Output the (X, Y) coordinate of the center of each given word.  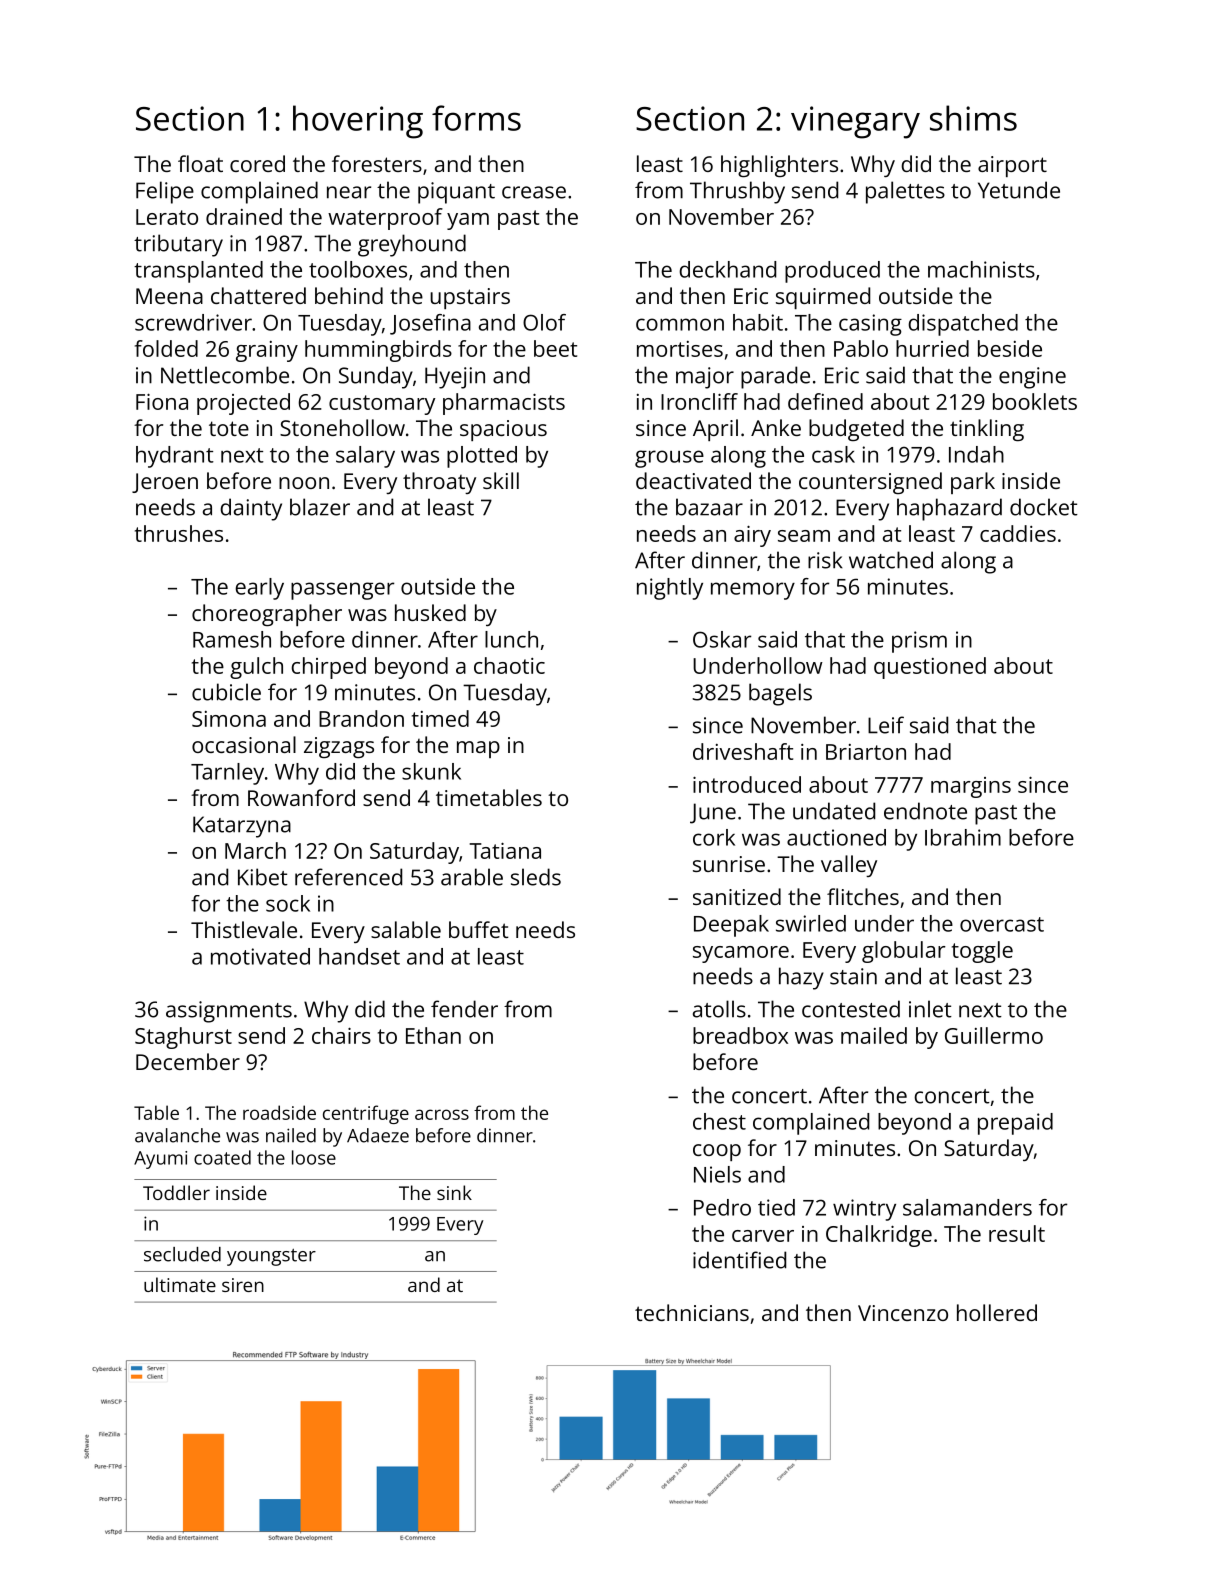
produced (832, 272)
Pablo (861, 348)
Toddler (176, 1192)
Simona (229, 719)
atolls (719, 1009)
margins (971, 787)
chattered (258, 295)
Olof (544, 322)
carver (763, 1236)
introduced (747, 784)
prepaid (1015, 1124)
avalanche (177, 1135)
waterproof (385, 219)
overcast (1002, 924)
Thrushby (737, 192)
